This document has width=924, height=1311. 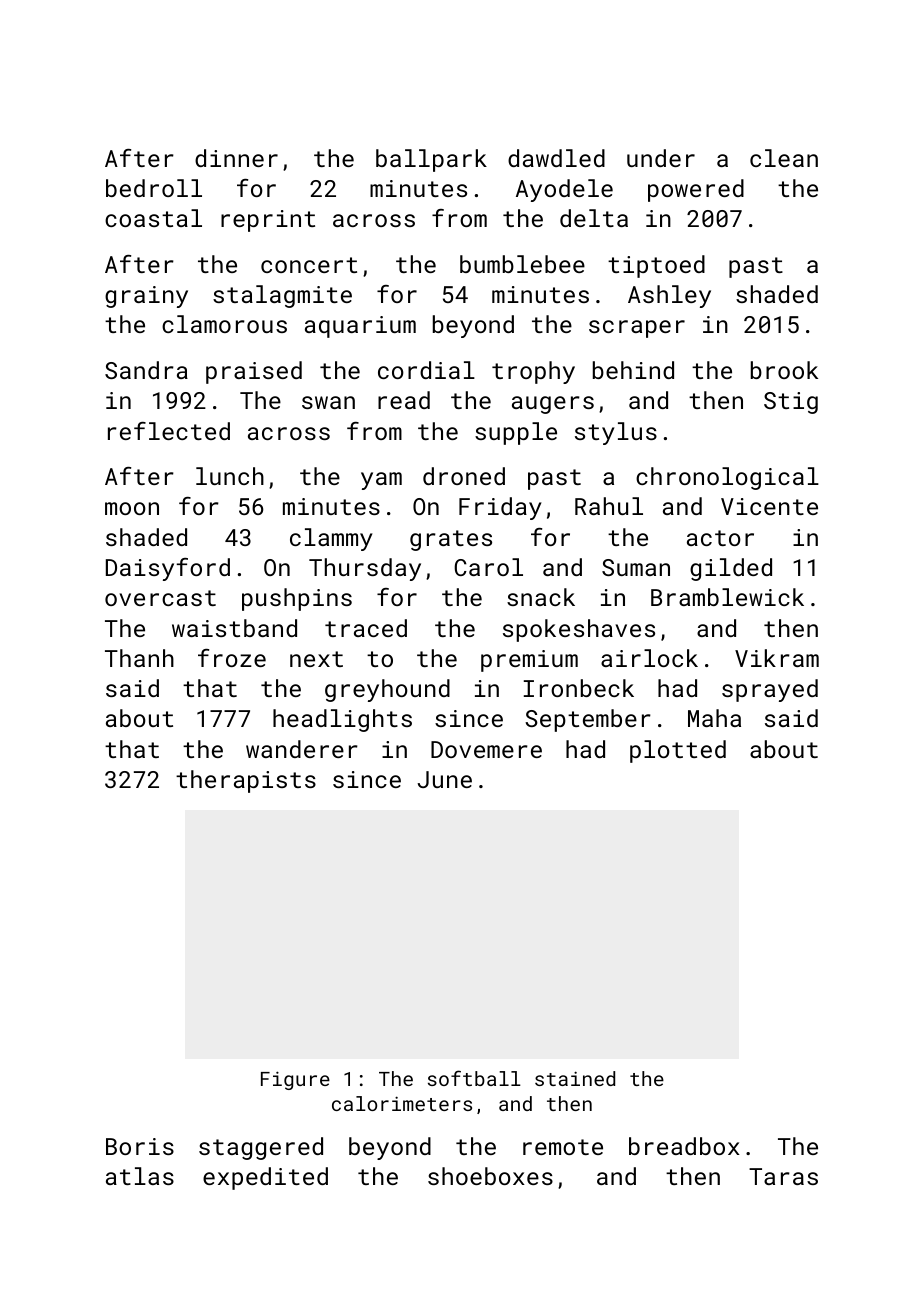 I want to click on ballpark, so click(x=431, y=160).
